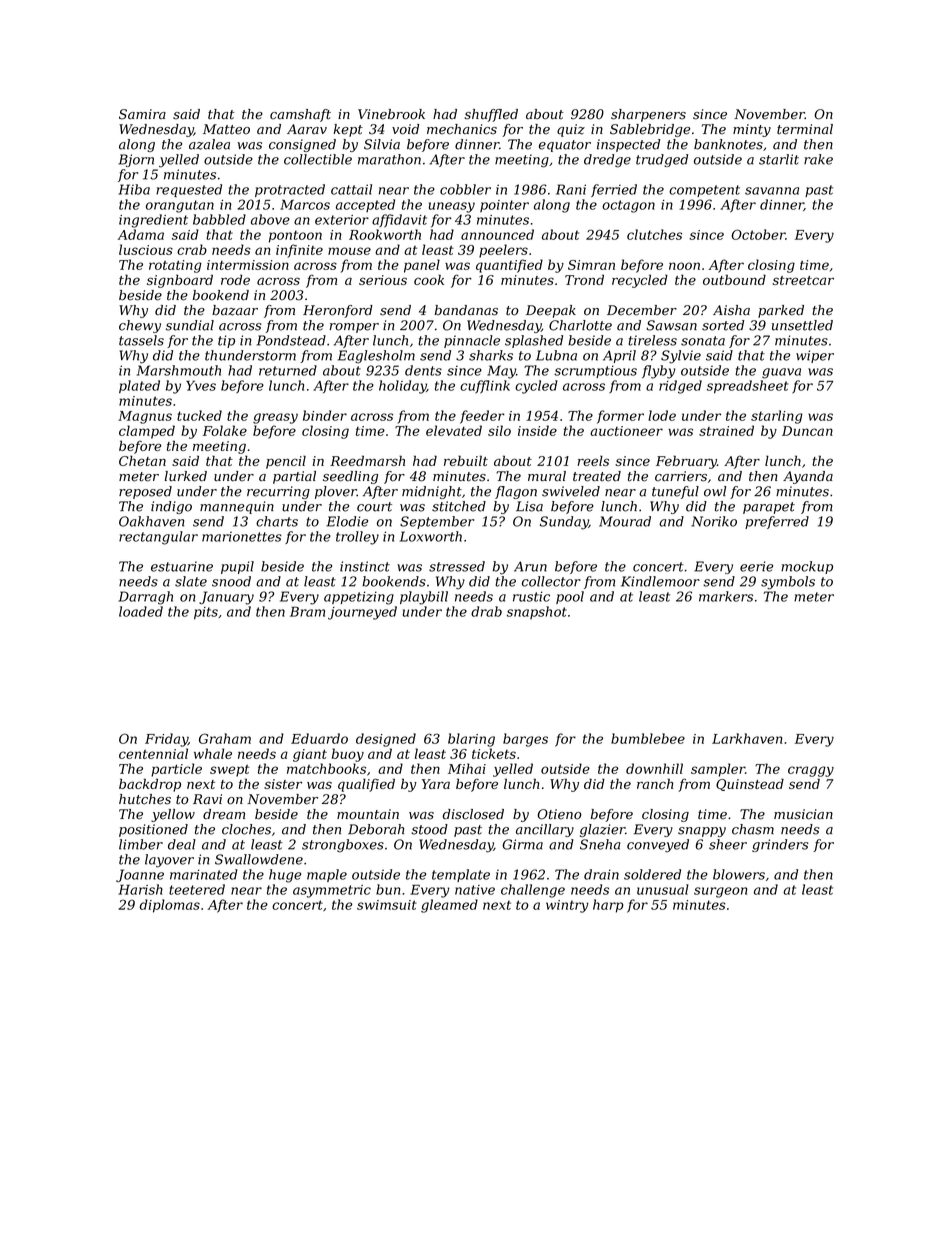  Describe the element at coordinates (721, 892) in the document. I see `surgeon` at that location.
